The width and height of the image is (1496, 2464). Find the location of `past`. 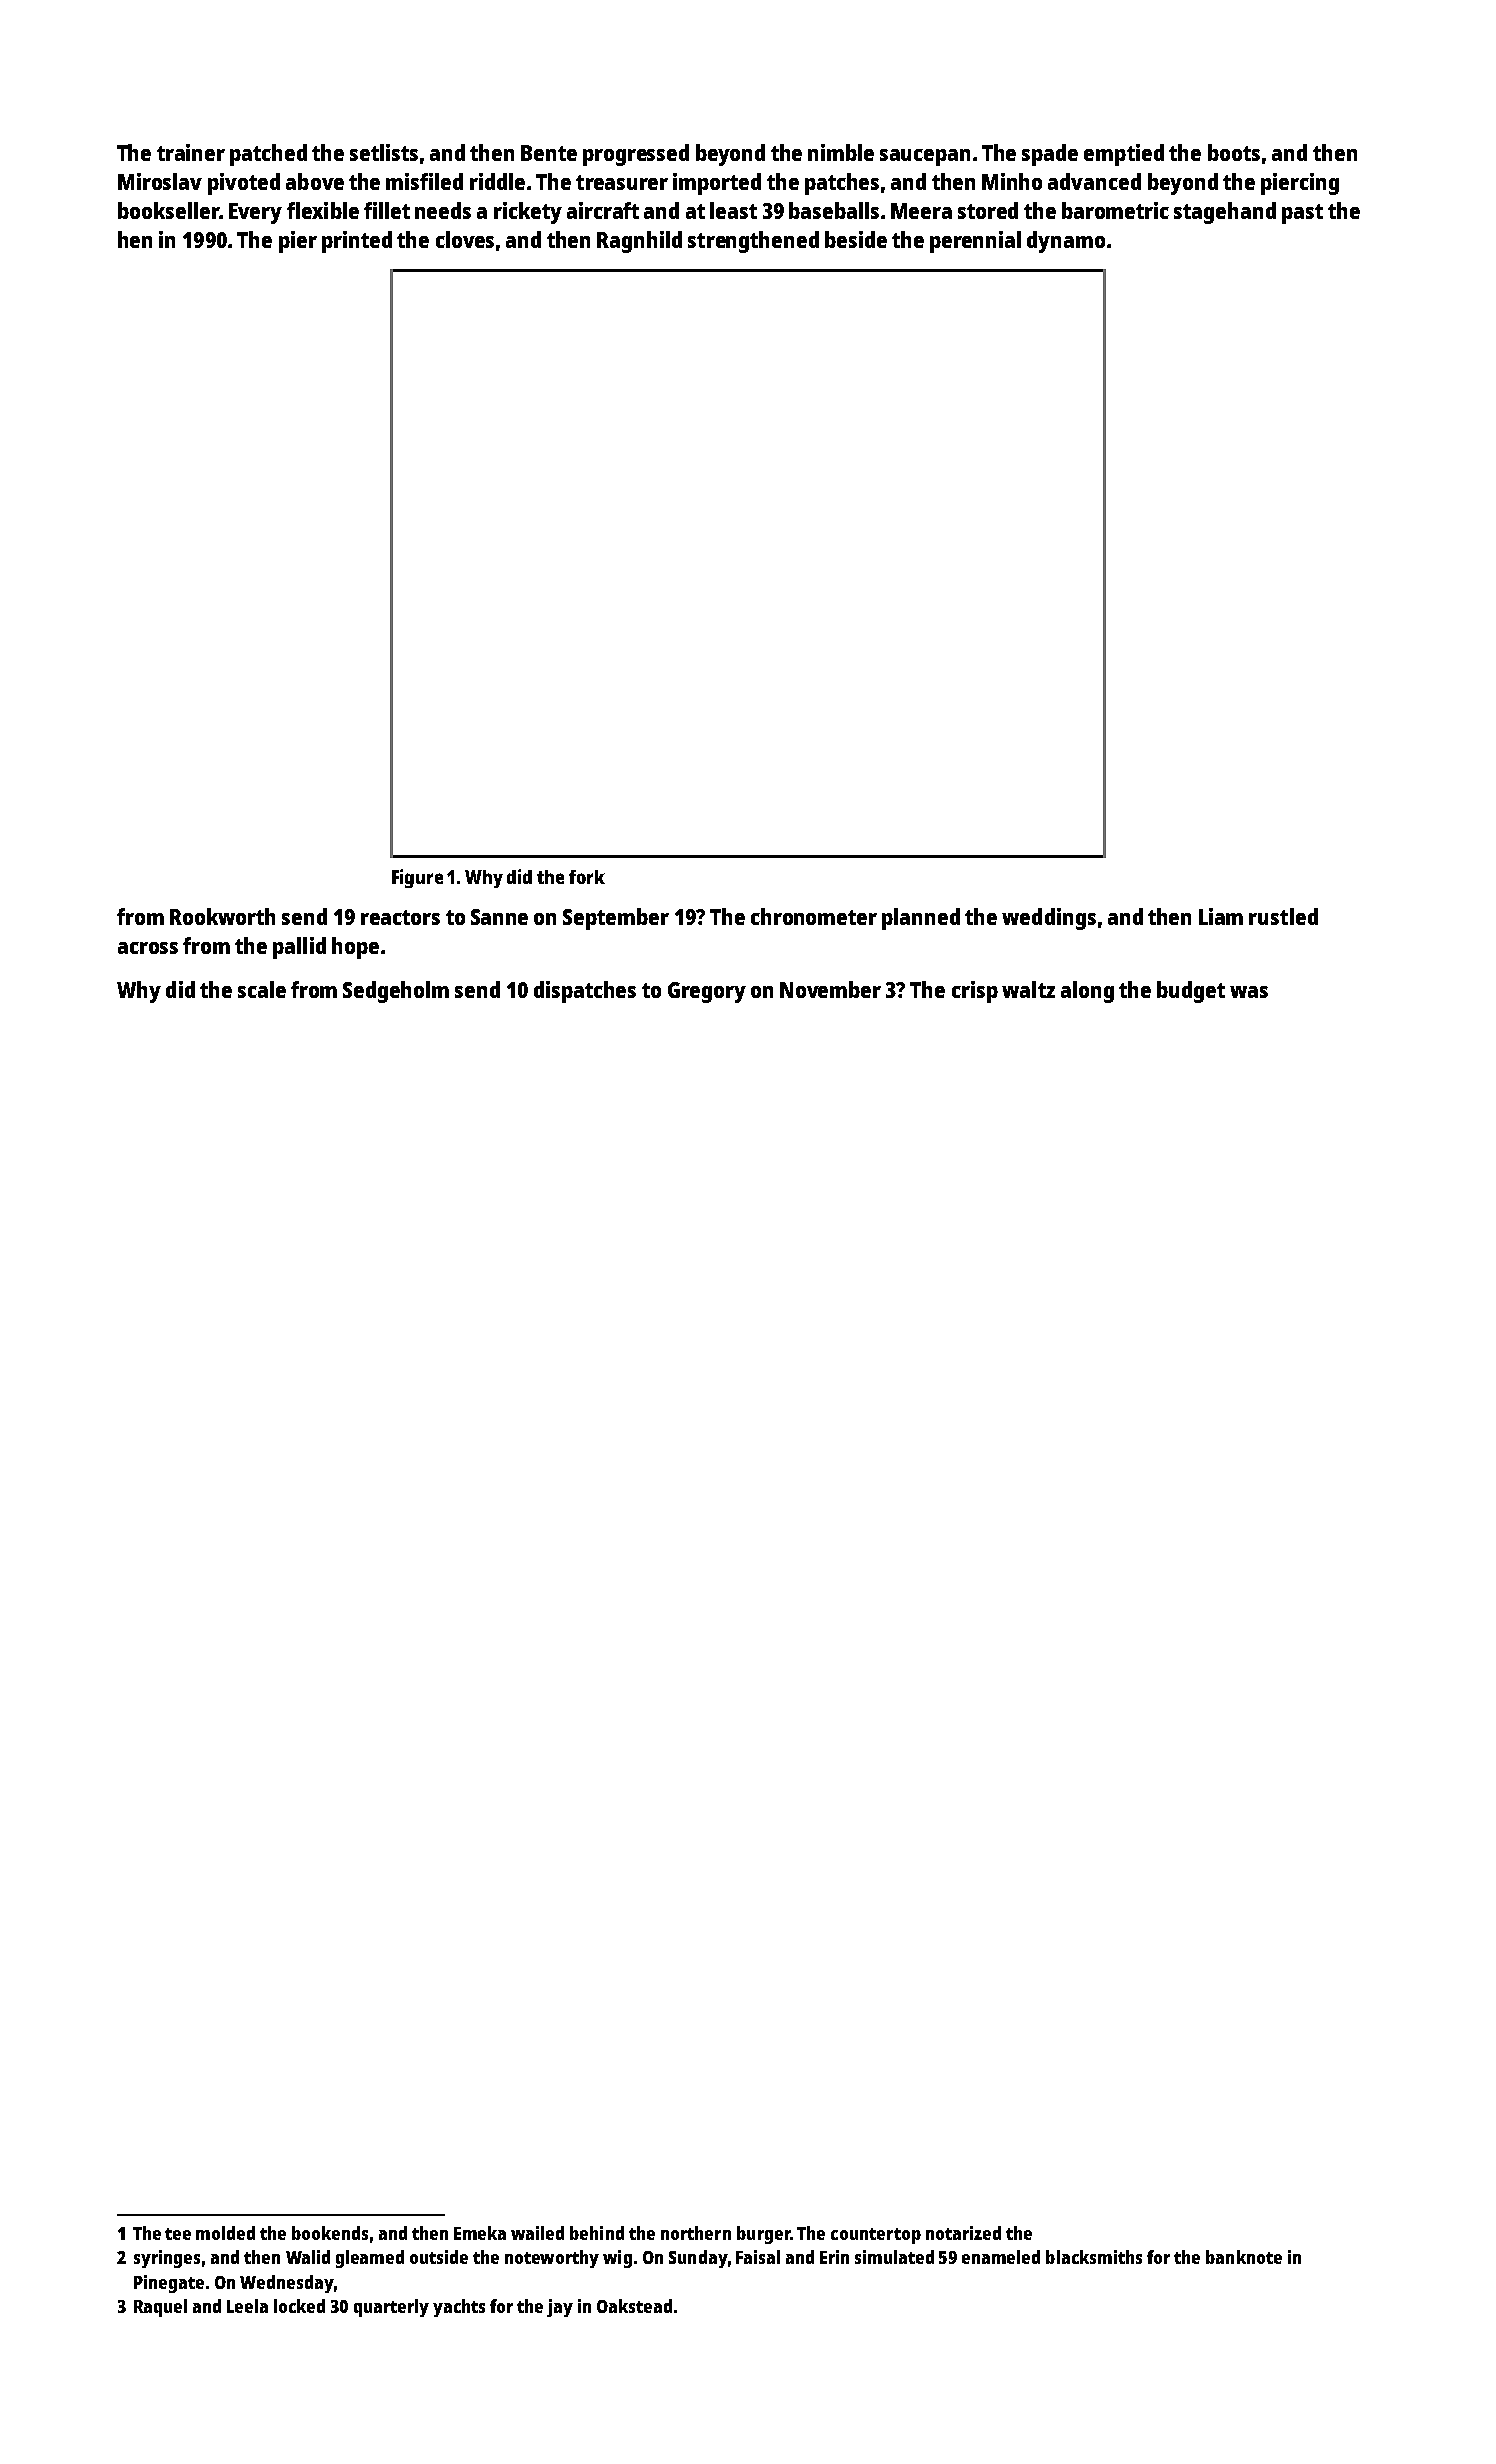

past is located at coordinates (1302, 214).
